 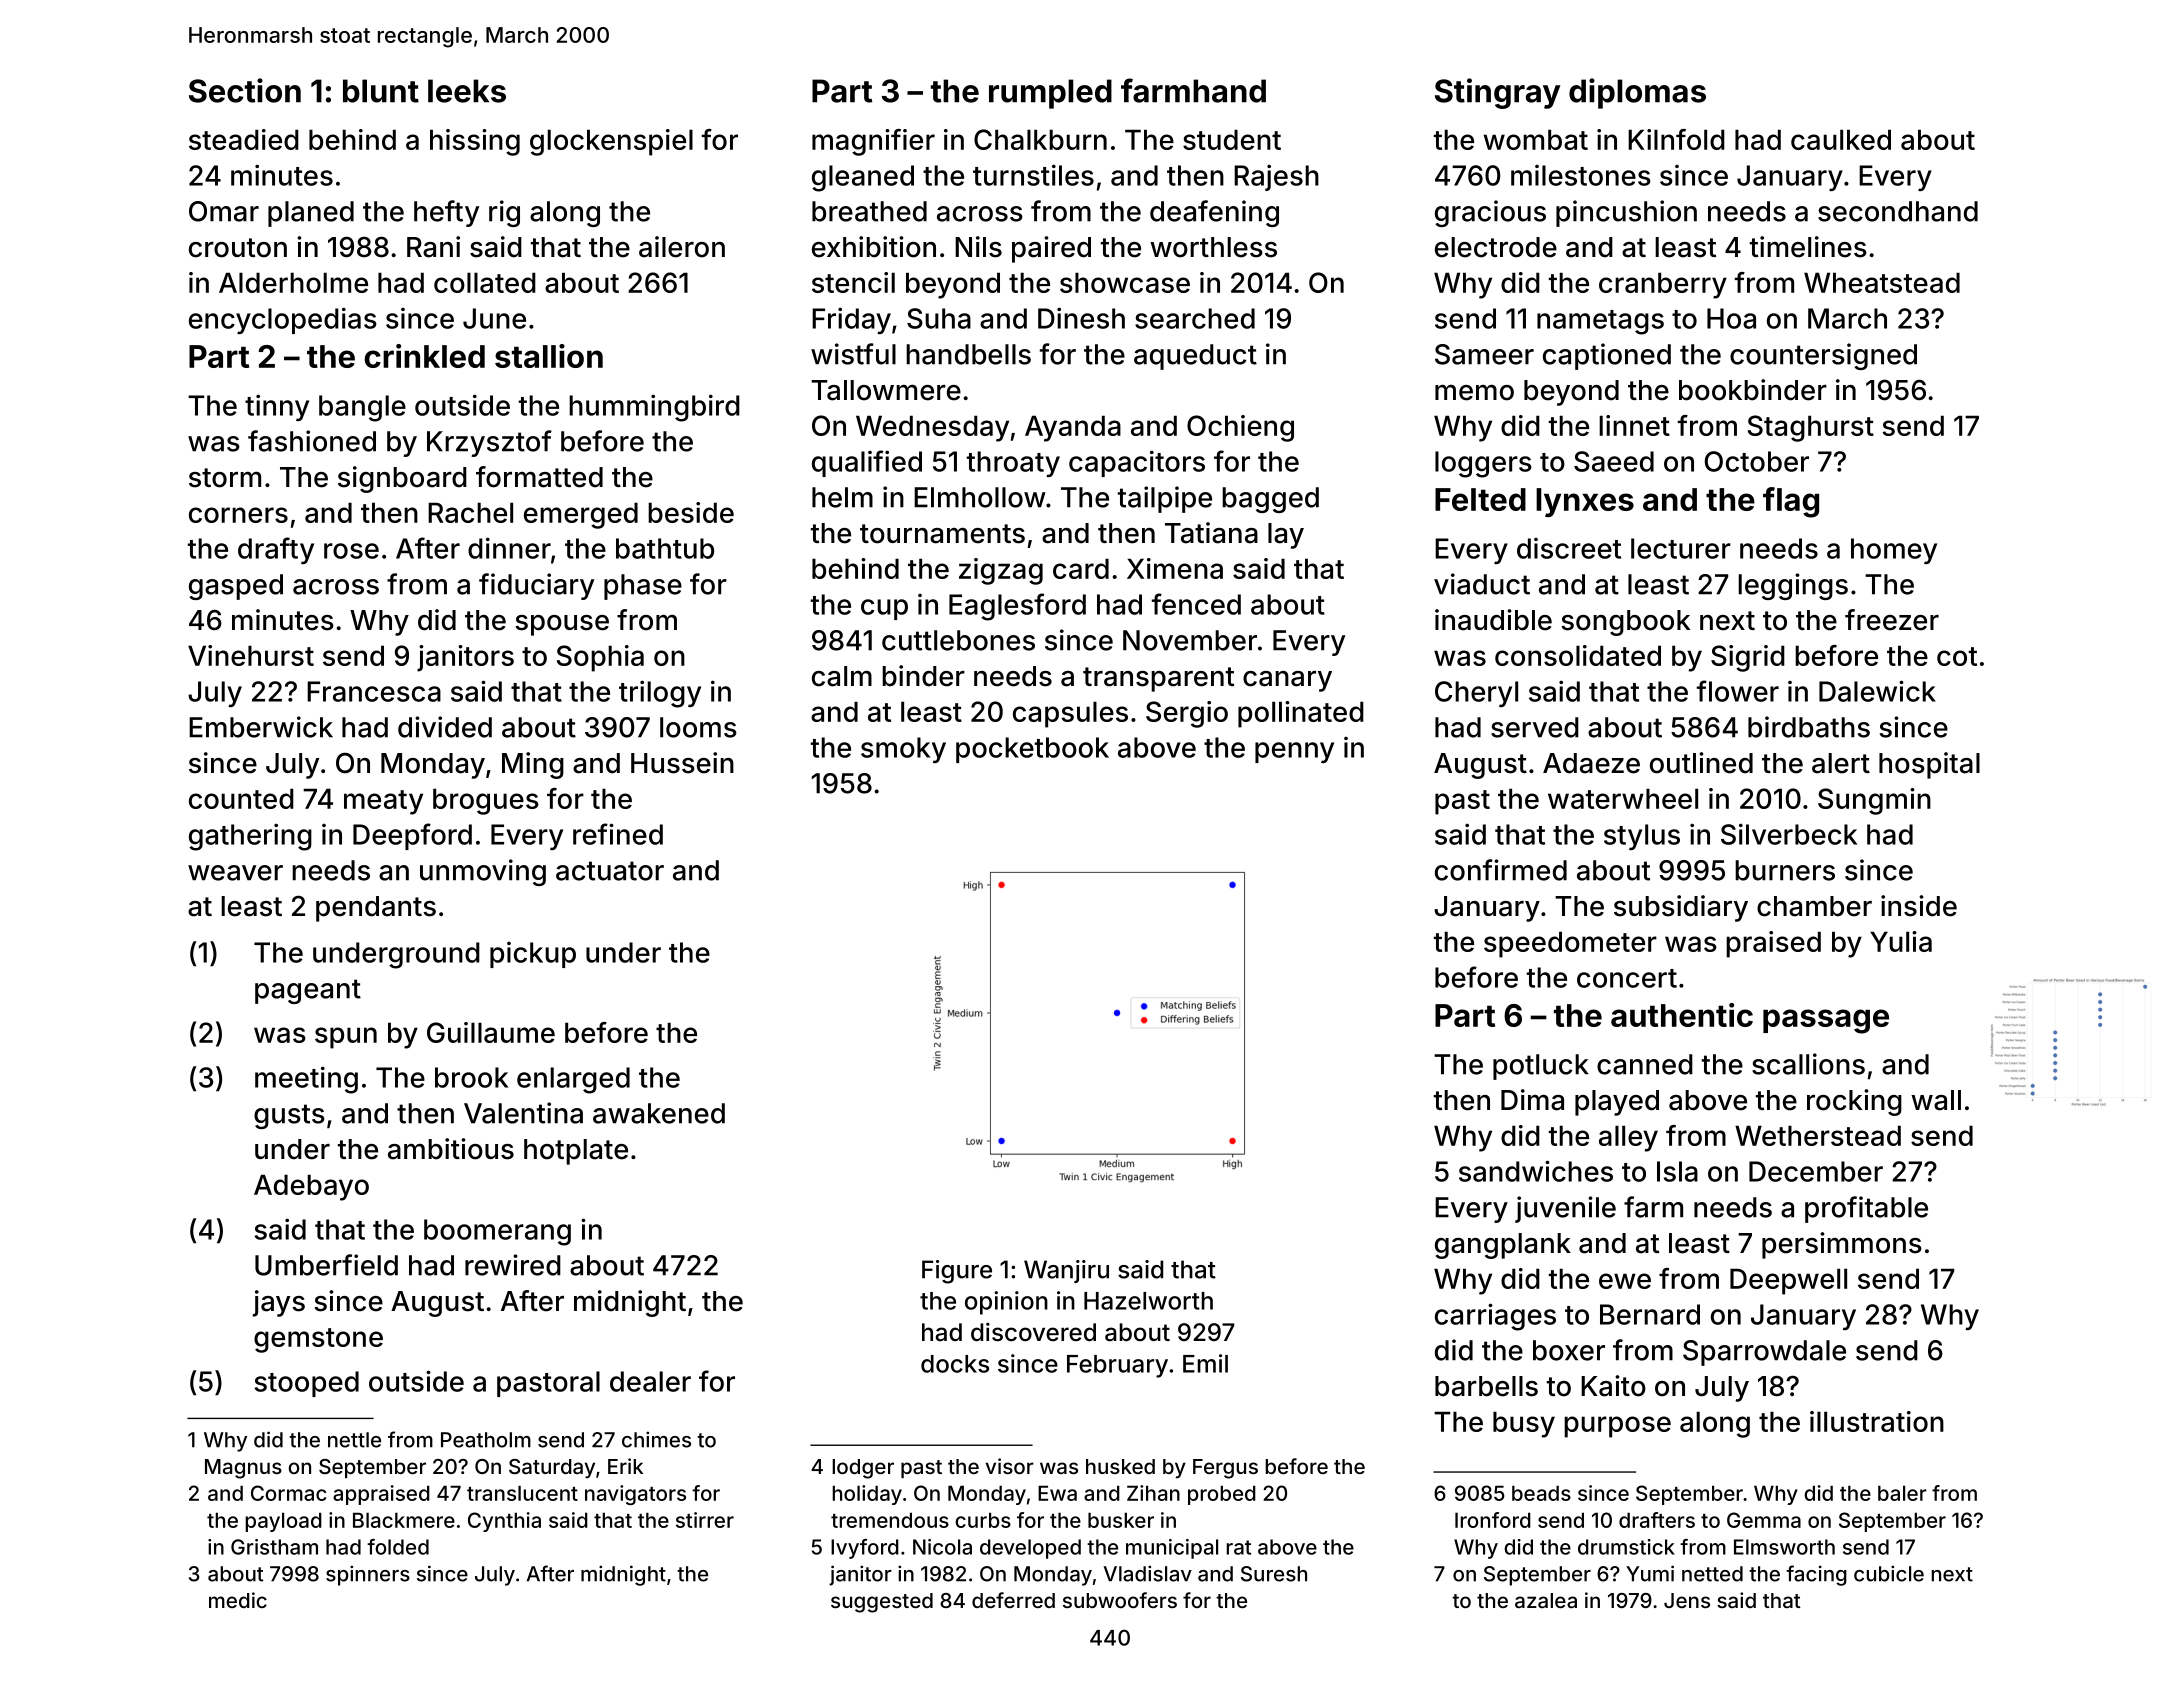 What do you see at coordinates (1032, 750) in the screenshot?
I see `pocketbook` at bounding box center [1032, 750].
